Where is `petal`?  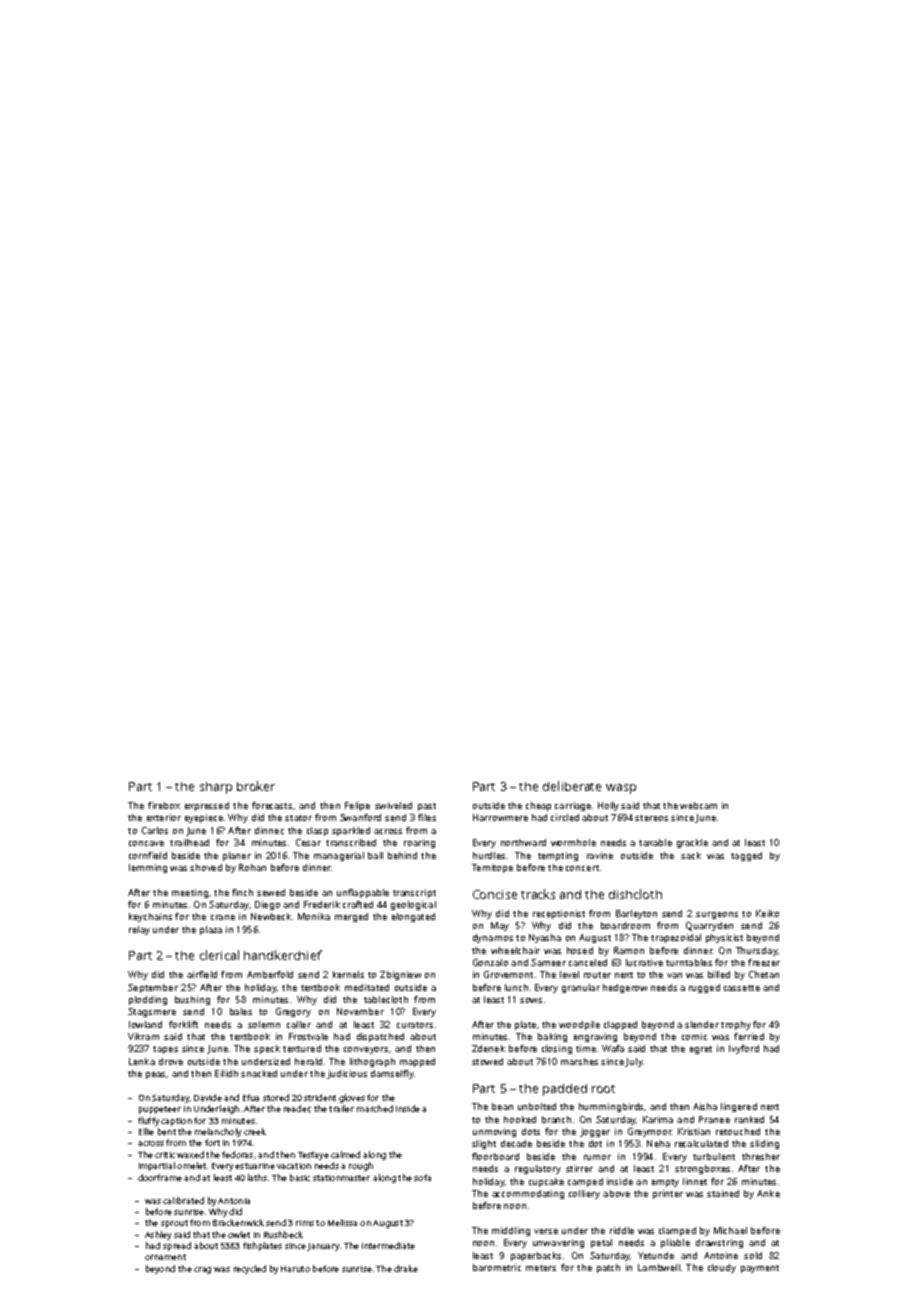 petal is located at coordinates (601, 1243).
